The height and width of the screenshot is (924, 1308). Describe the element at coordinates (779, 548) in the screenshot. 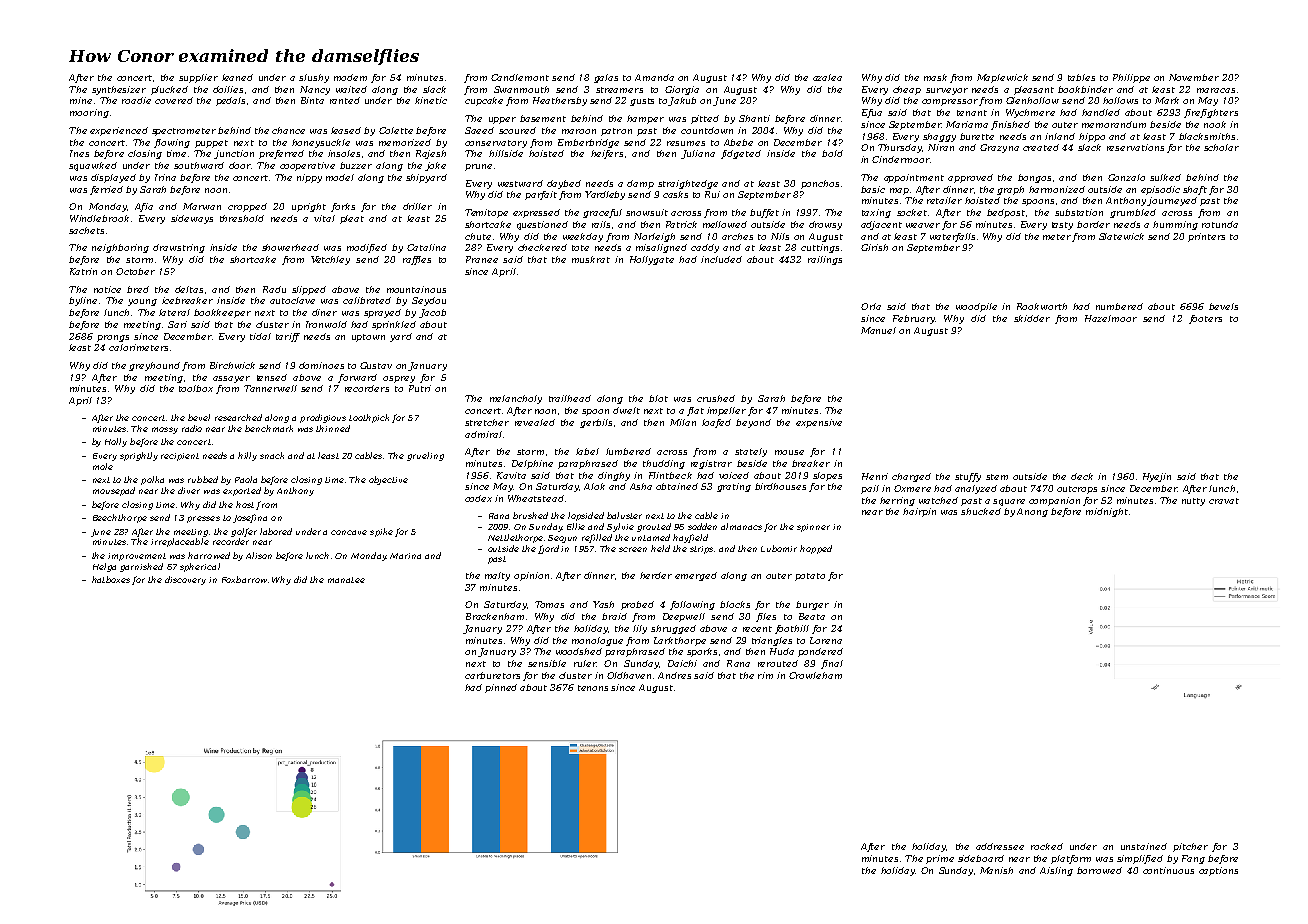

I see `Lubomir` at that location.
